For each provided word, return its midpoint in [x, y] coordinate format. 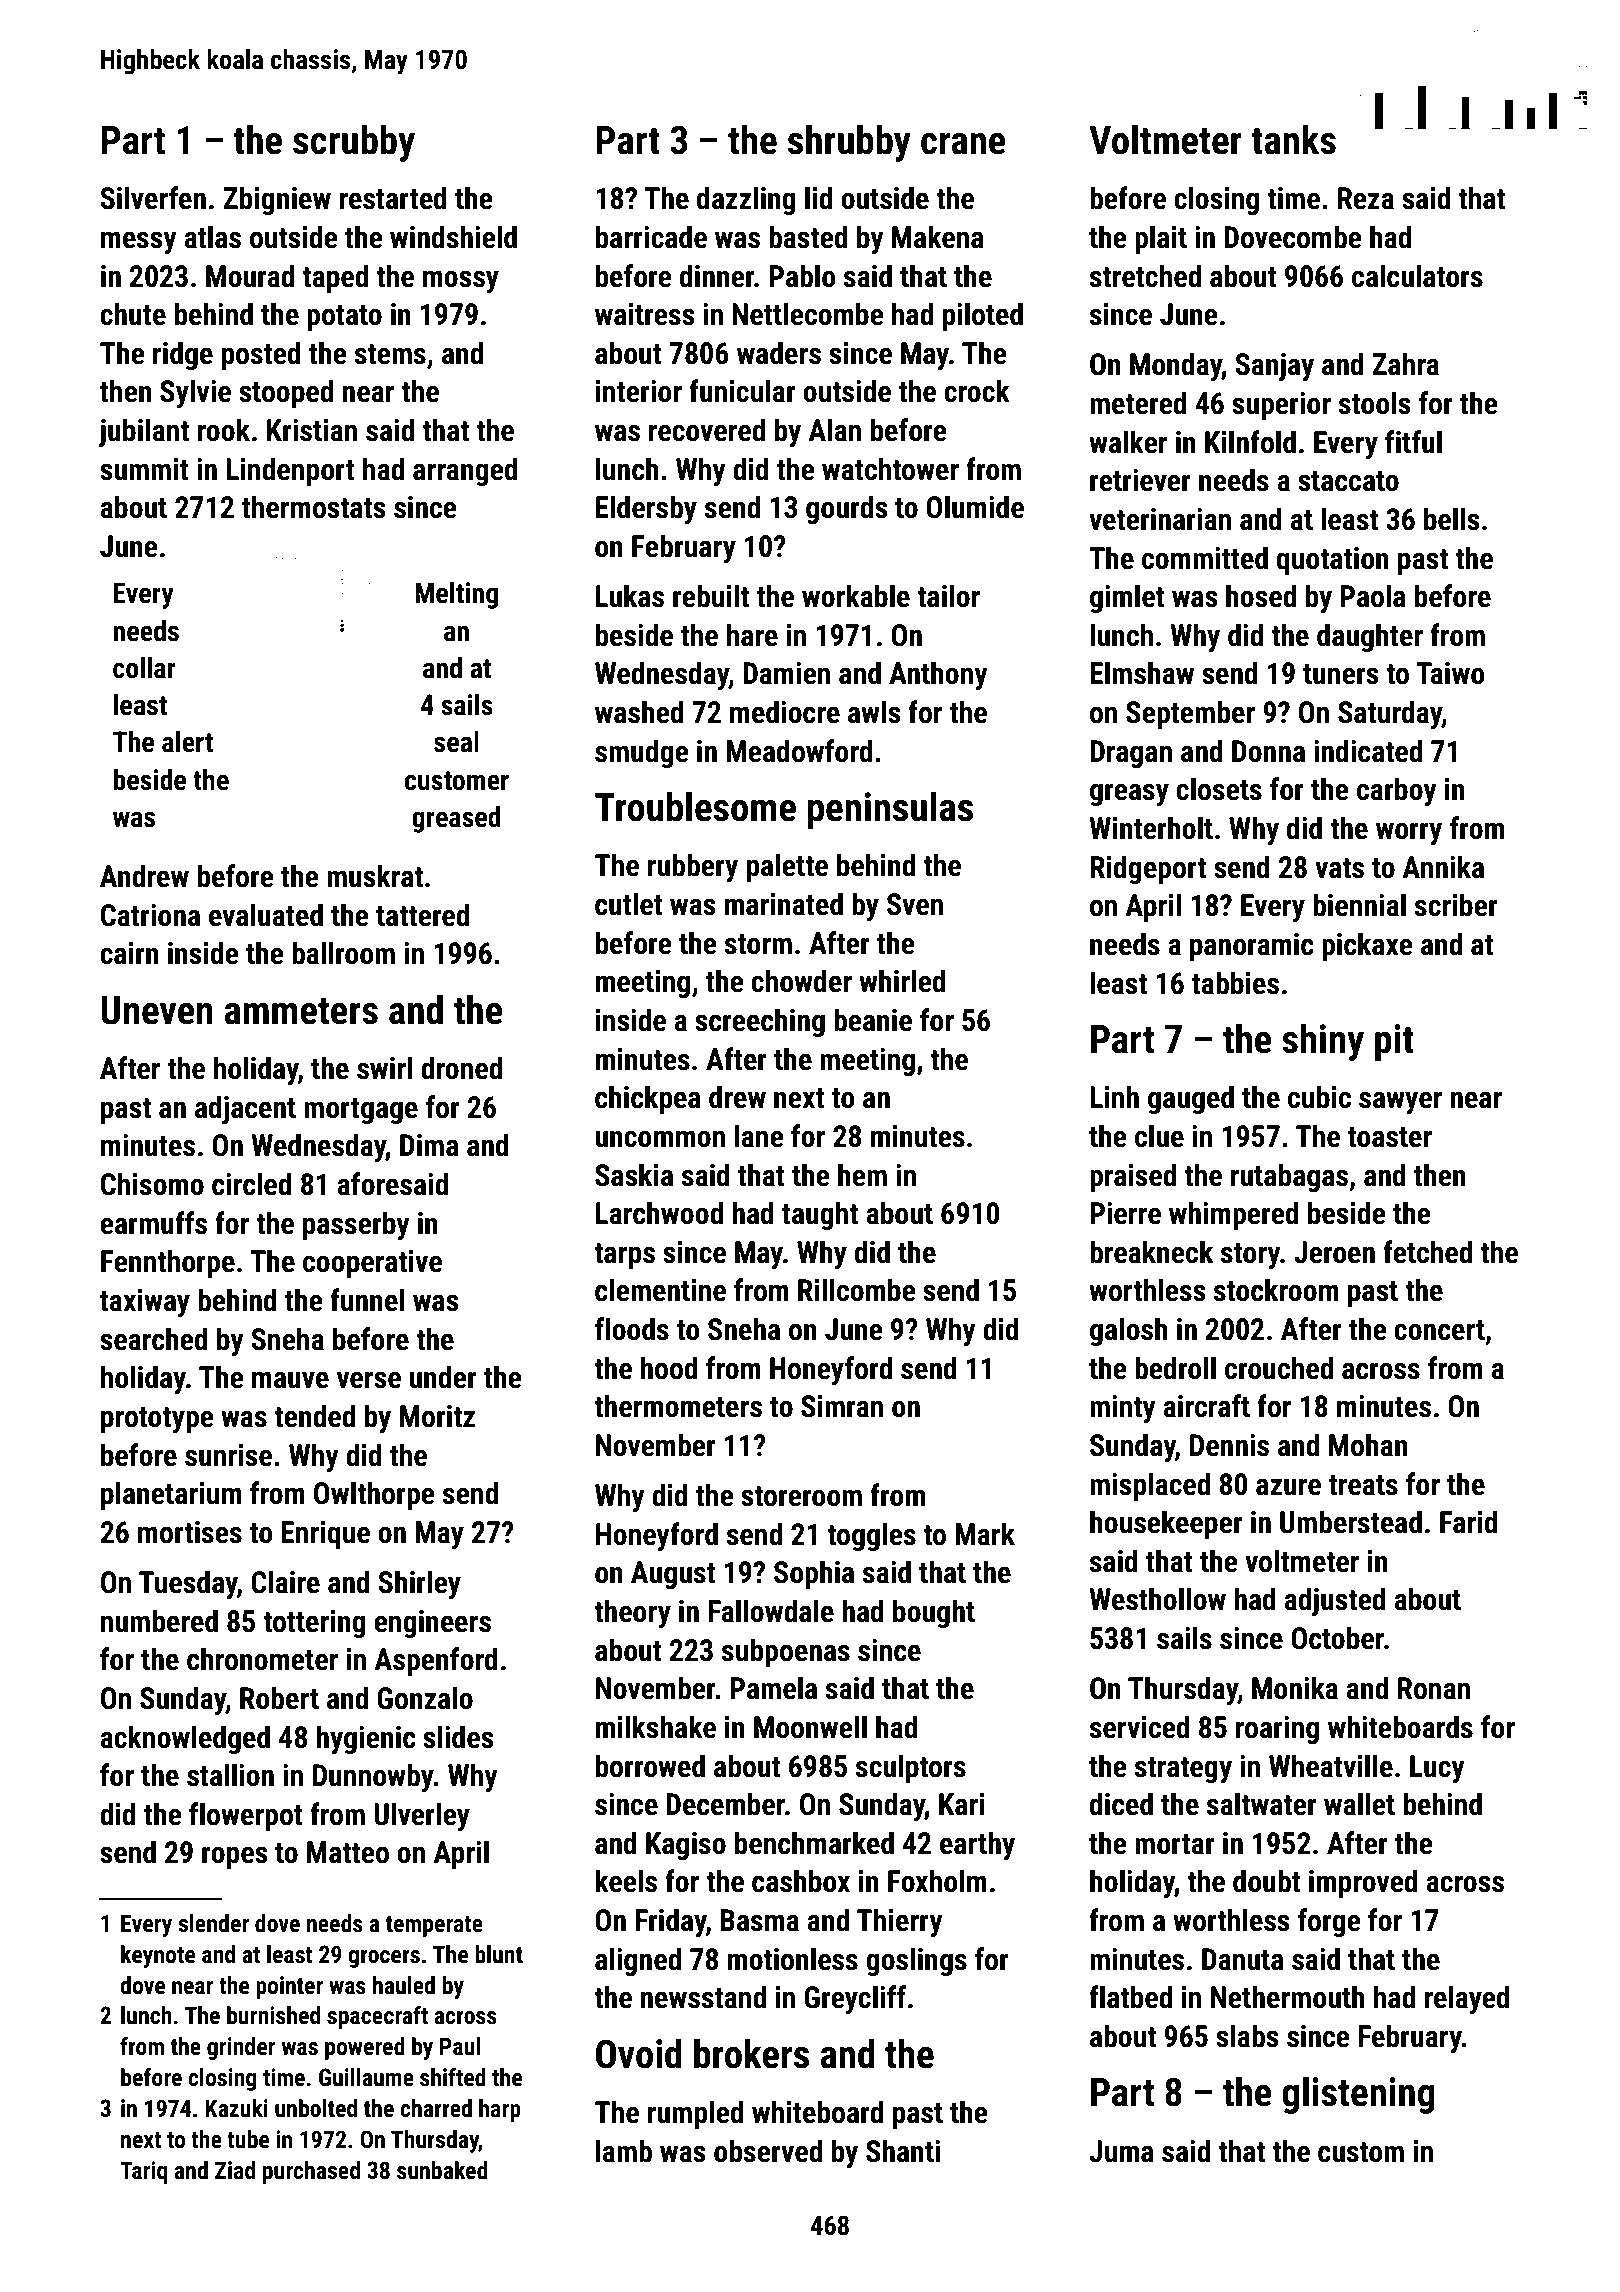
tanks [1293, 140]
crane [963, 144]
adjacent [245, 1109]
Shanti [903, 2151]
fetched [1427, 1252]
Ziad [235, 2170]
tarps [624, 1256]
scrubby [354, 143]
